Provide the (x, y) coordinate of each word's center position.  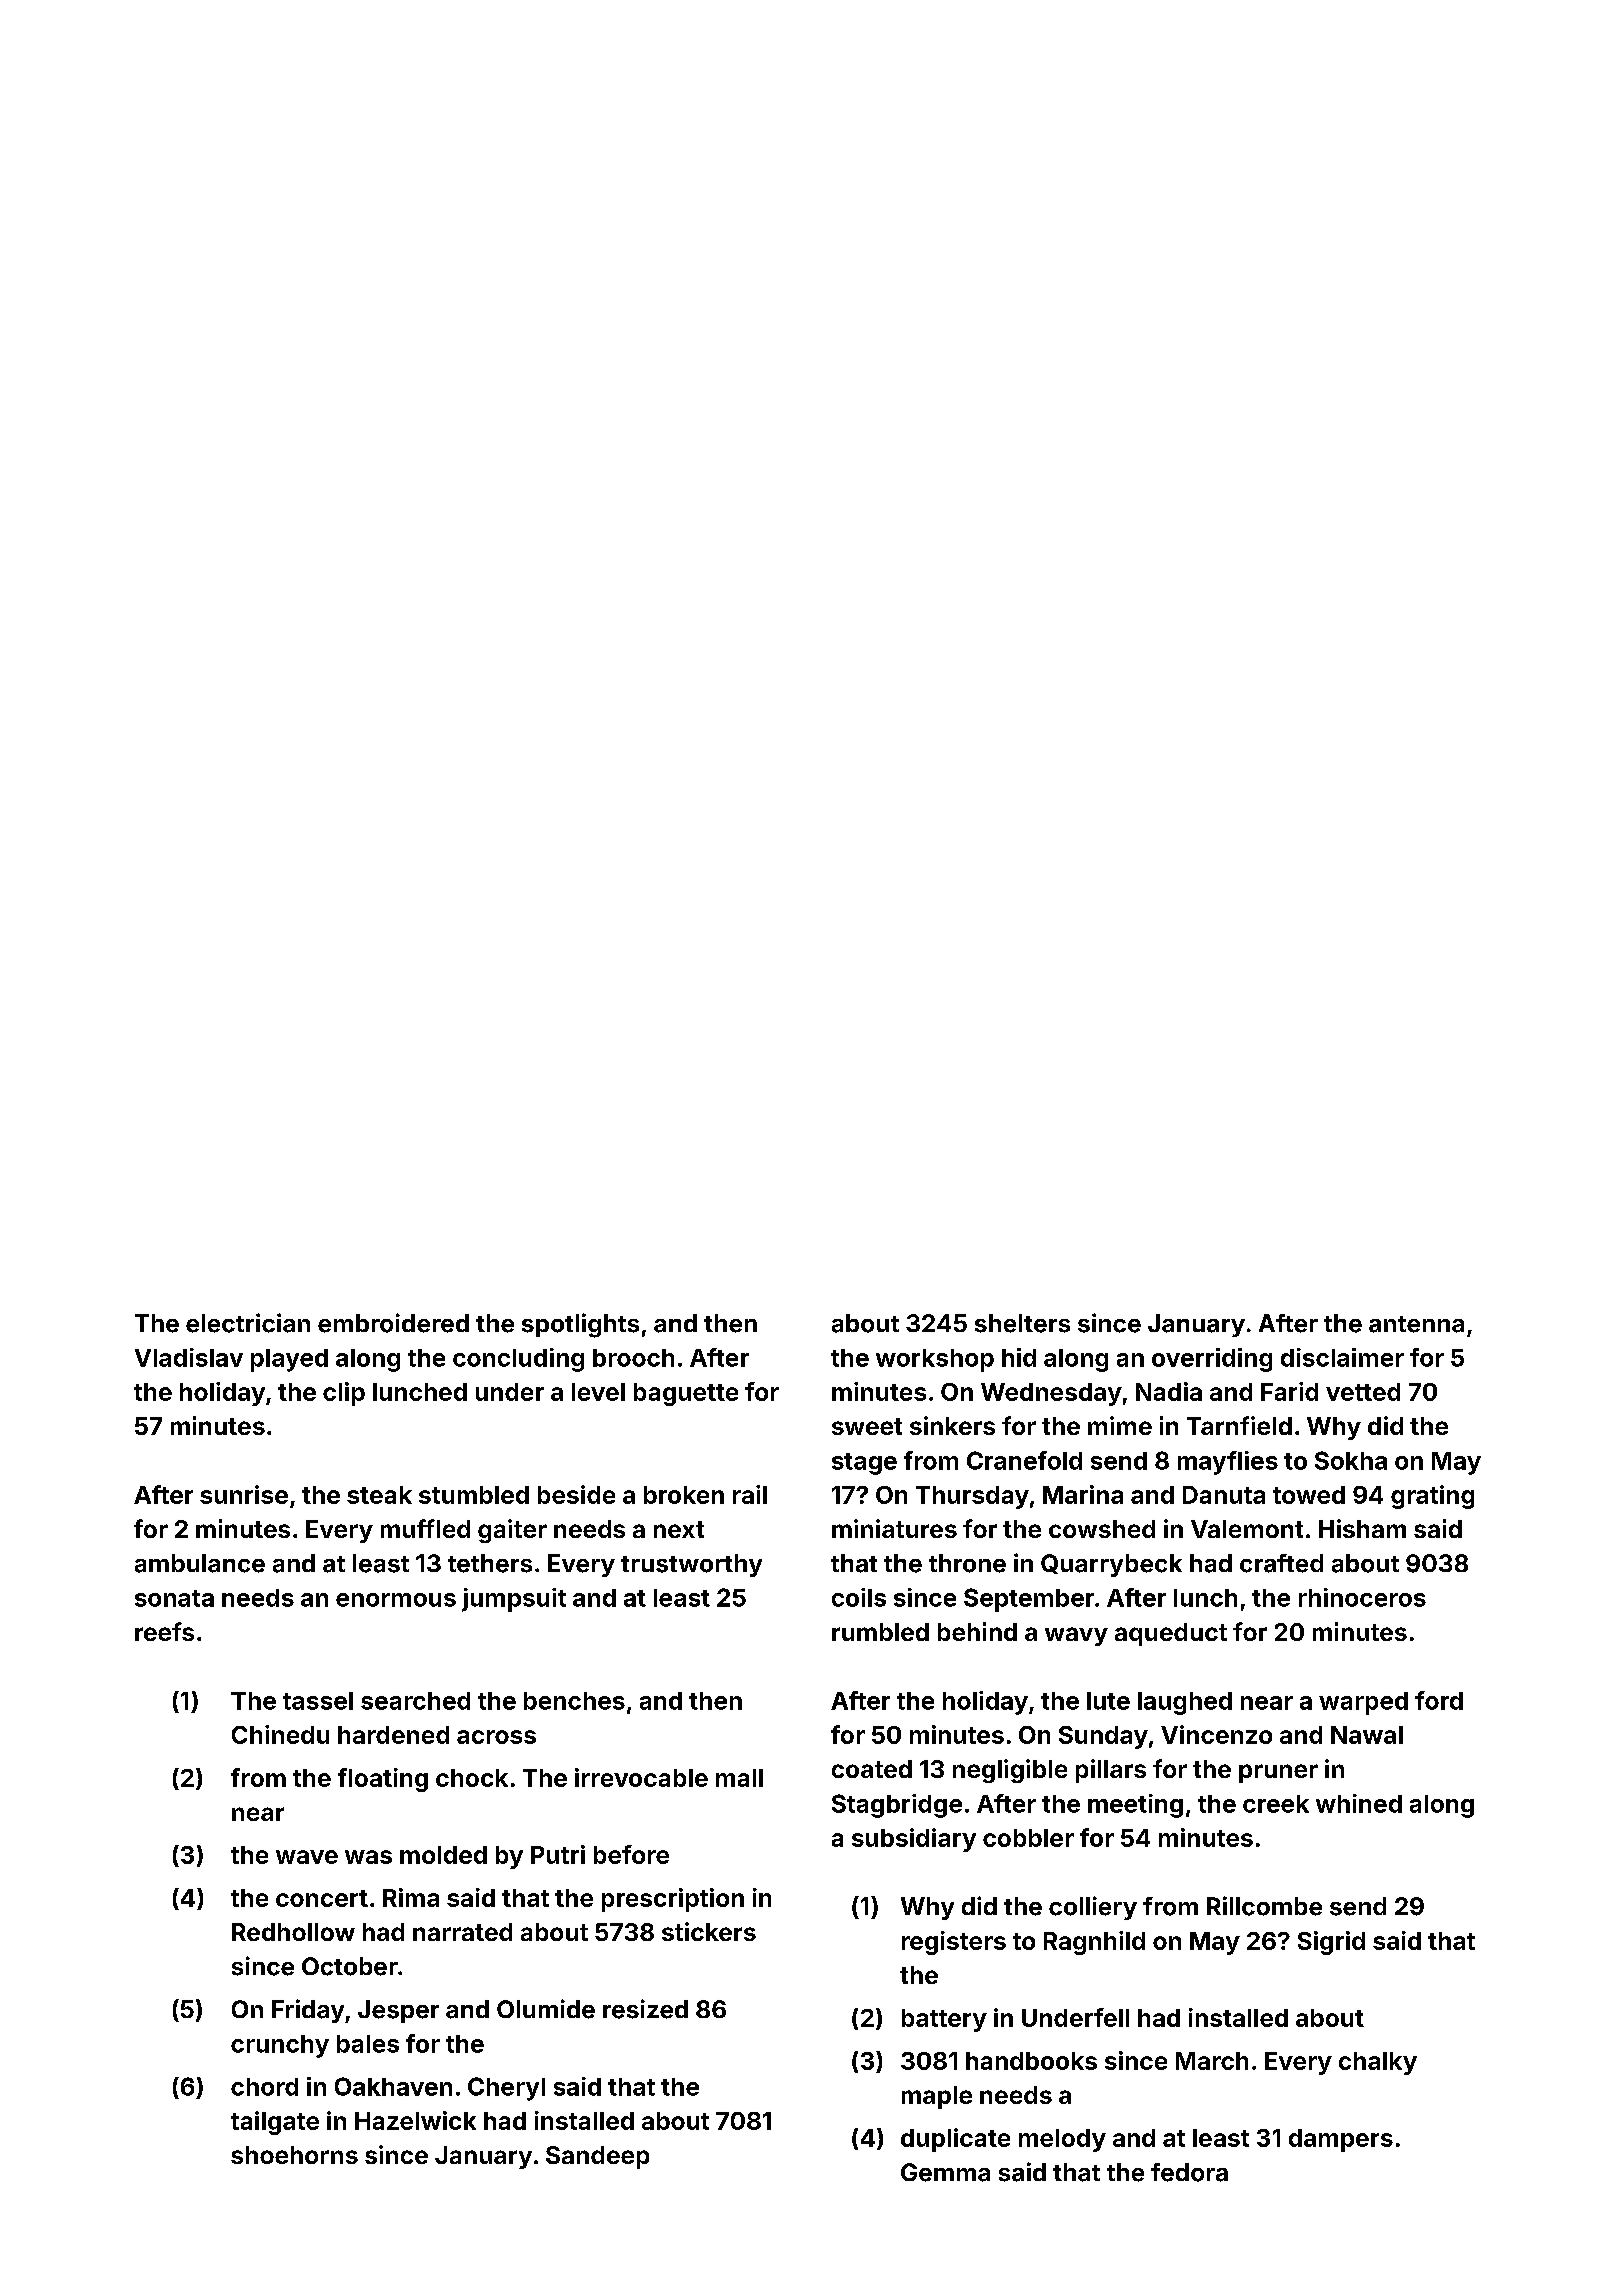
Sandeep (597, 2157)
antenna (1416, 1324)
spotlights (580, 1325)
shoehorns (294, 2155)
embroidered (393, 1323)
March (1212, 2061)
